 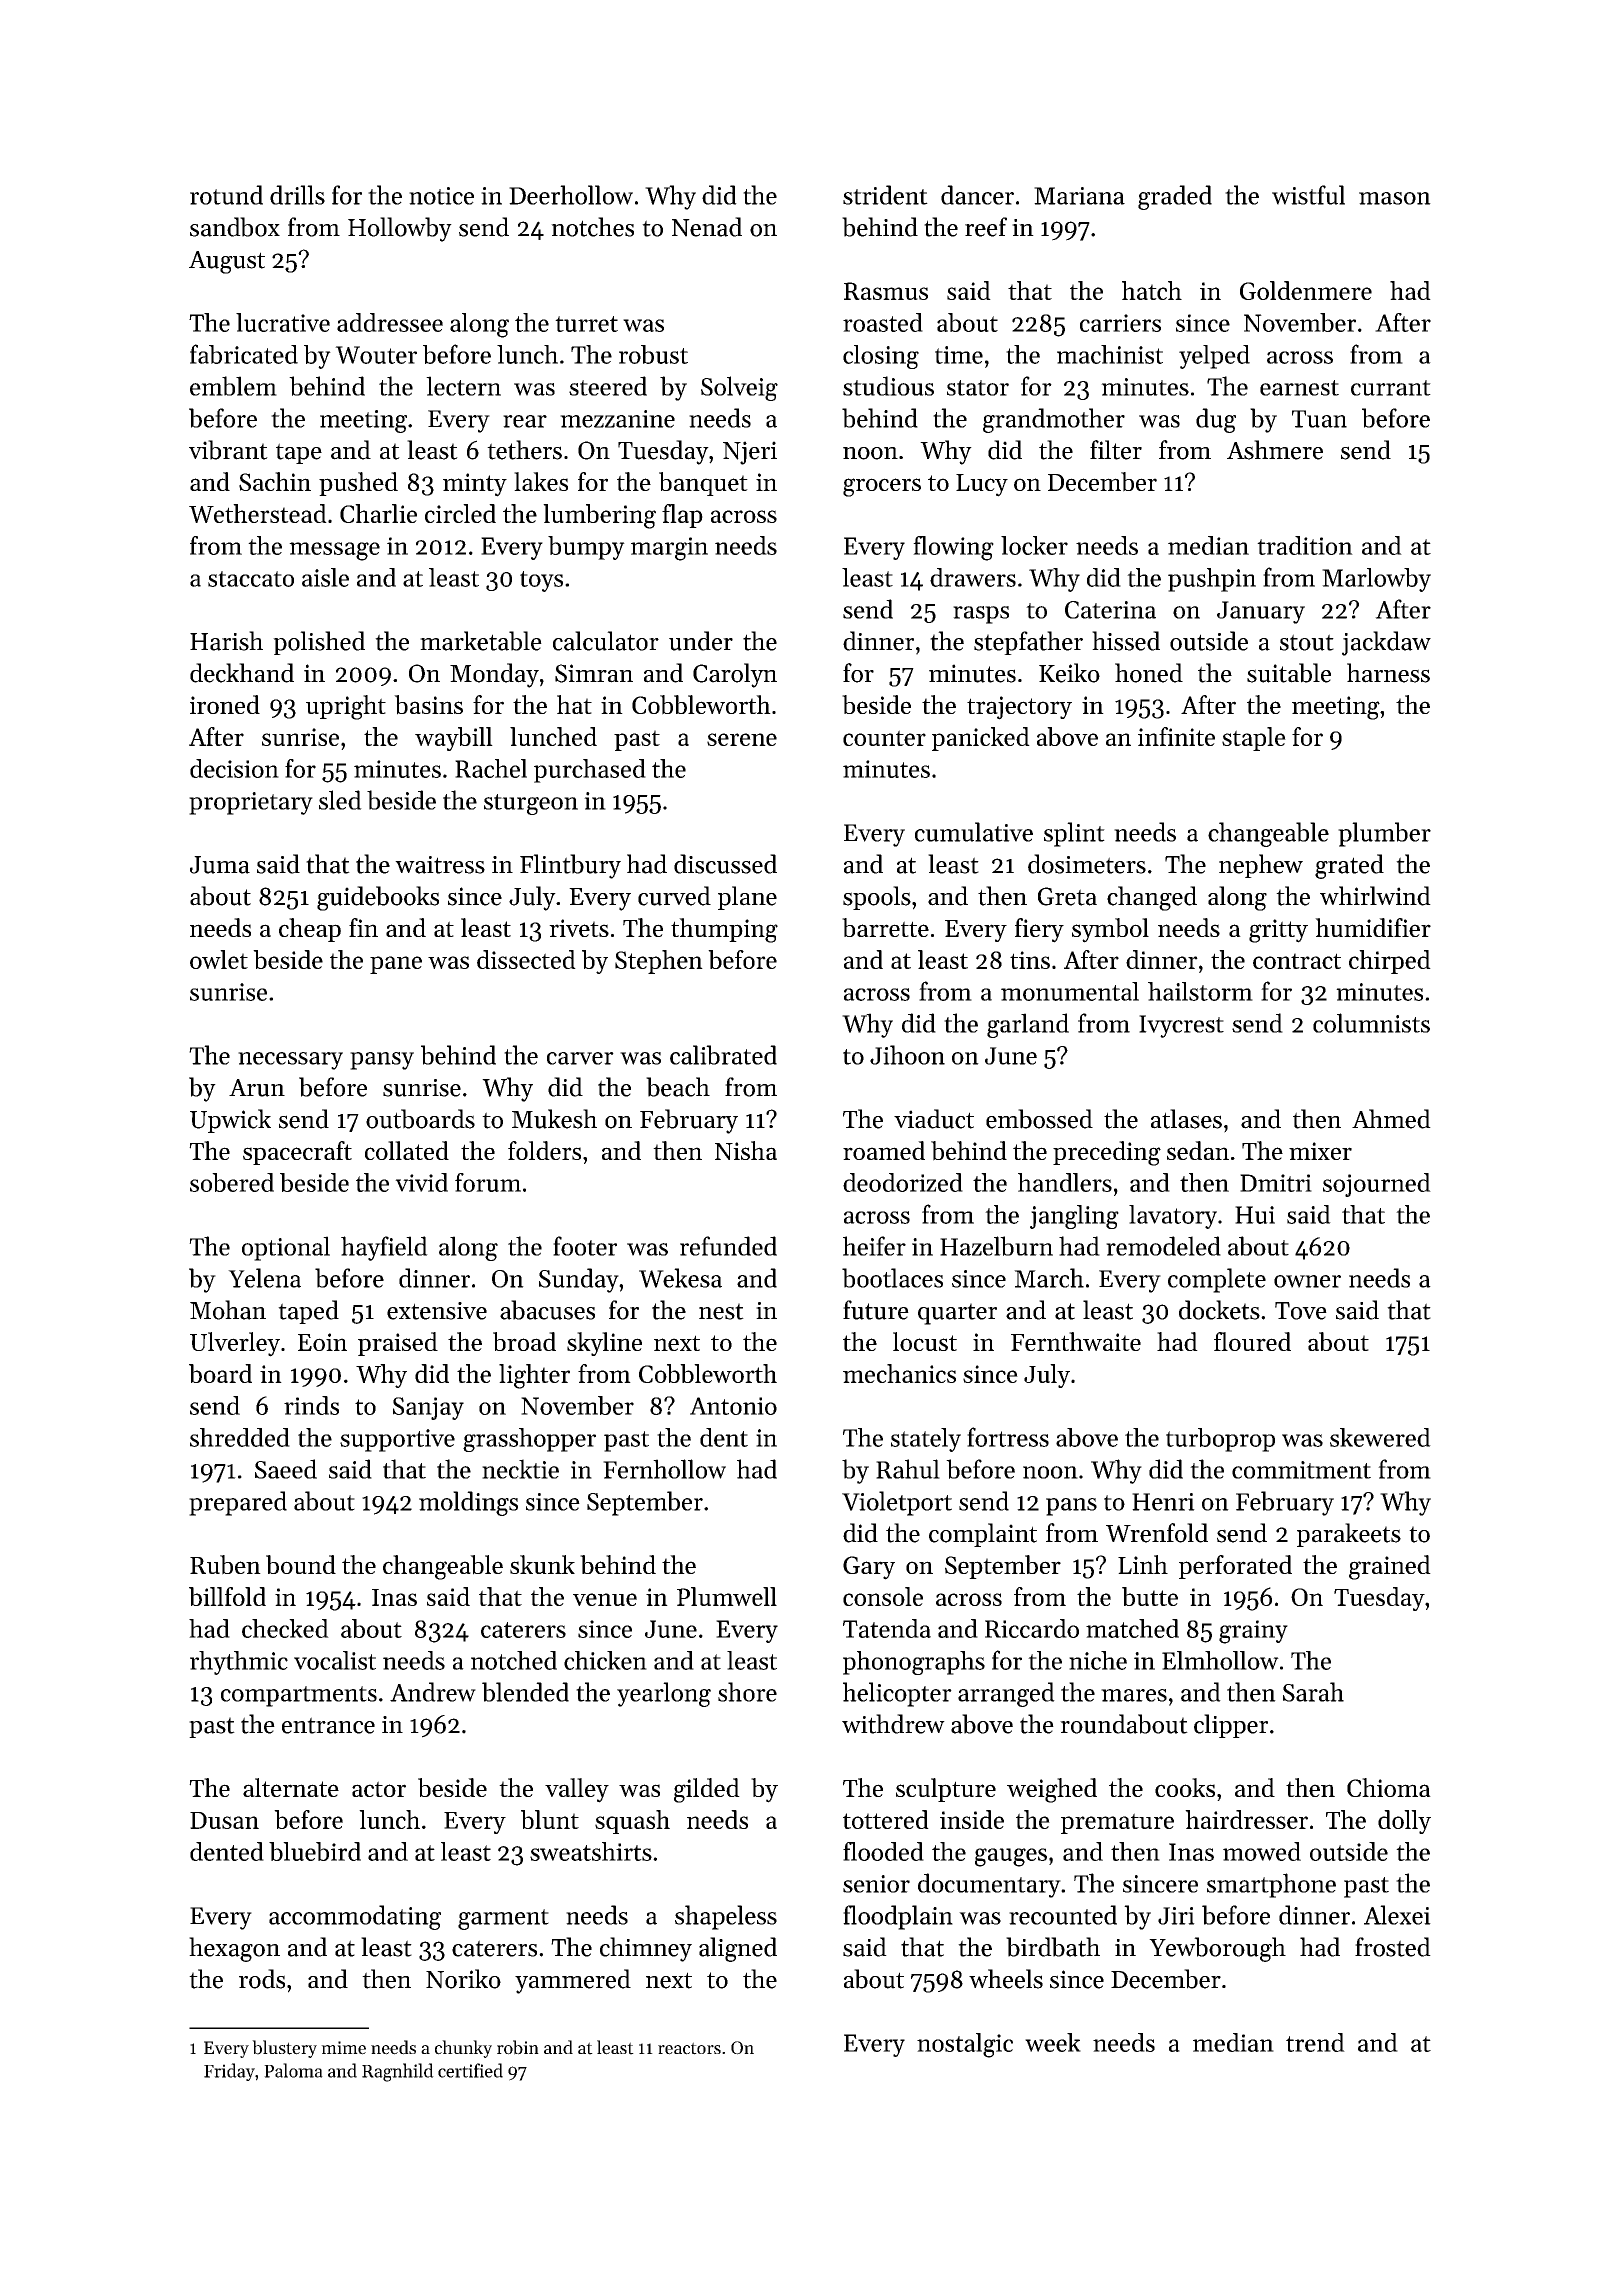 What do you see at coordinates (463, 2049) in the screenshot?
I see `chunky` at bounding box center [463, 2049].
